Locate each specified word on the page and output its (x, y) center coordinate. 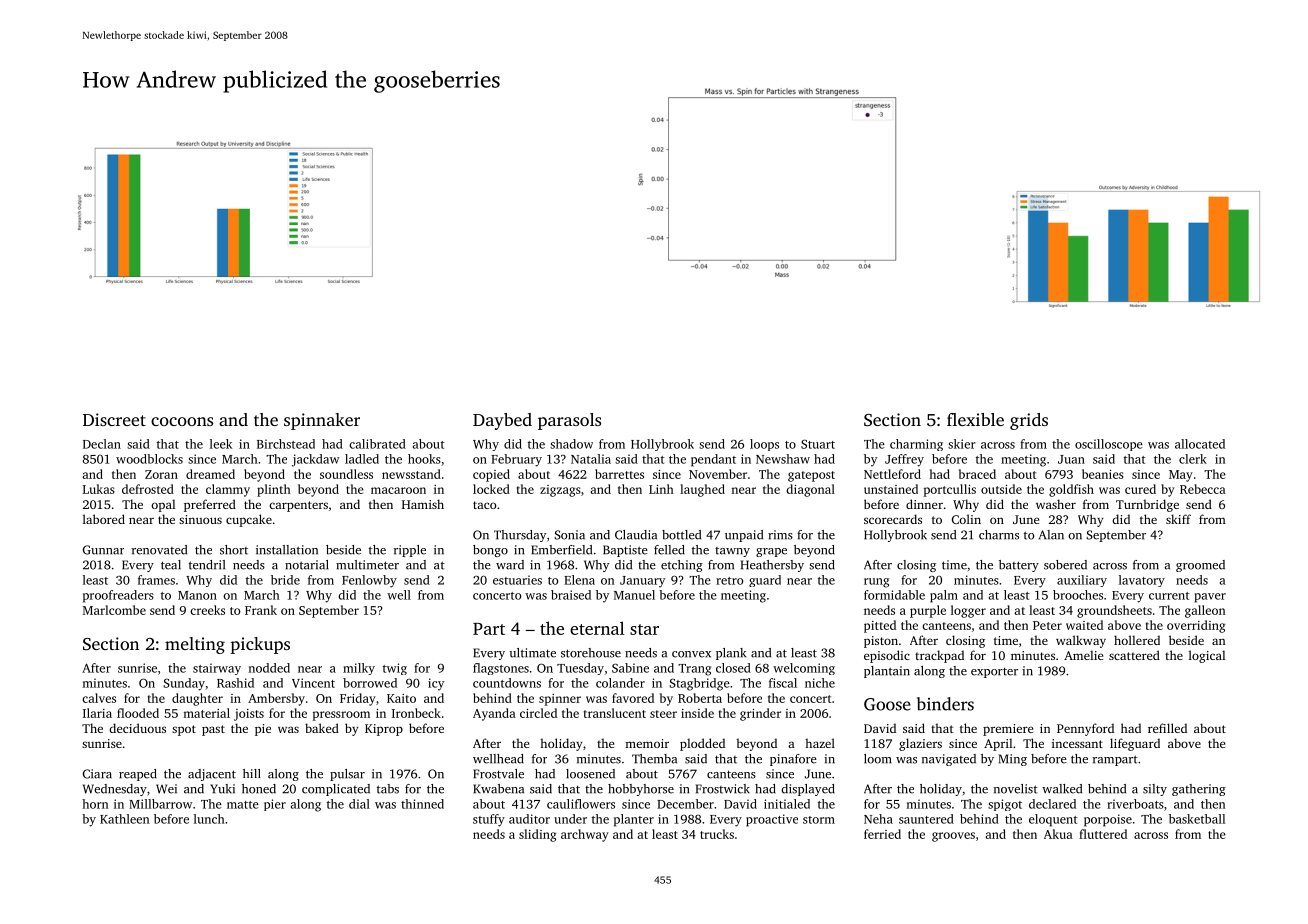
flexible (975, 419)
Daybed (502, 421)
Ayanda (494, 714)
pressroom (341, 716)
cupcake (249, 520)
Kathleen (125, 819)
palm (944, 596)
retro (730, 581)
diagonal (810, 490)
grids (1029, 421)
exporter (994, 672)
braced (977, 474)
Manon (197, 595)
